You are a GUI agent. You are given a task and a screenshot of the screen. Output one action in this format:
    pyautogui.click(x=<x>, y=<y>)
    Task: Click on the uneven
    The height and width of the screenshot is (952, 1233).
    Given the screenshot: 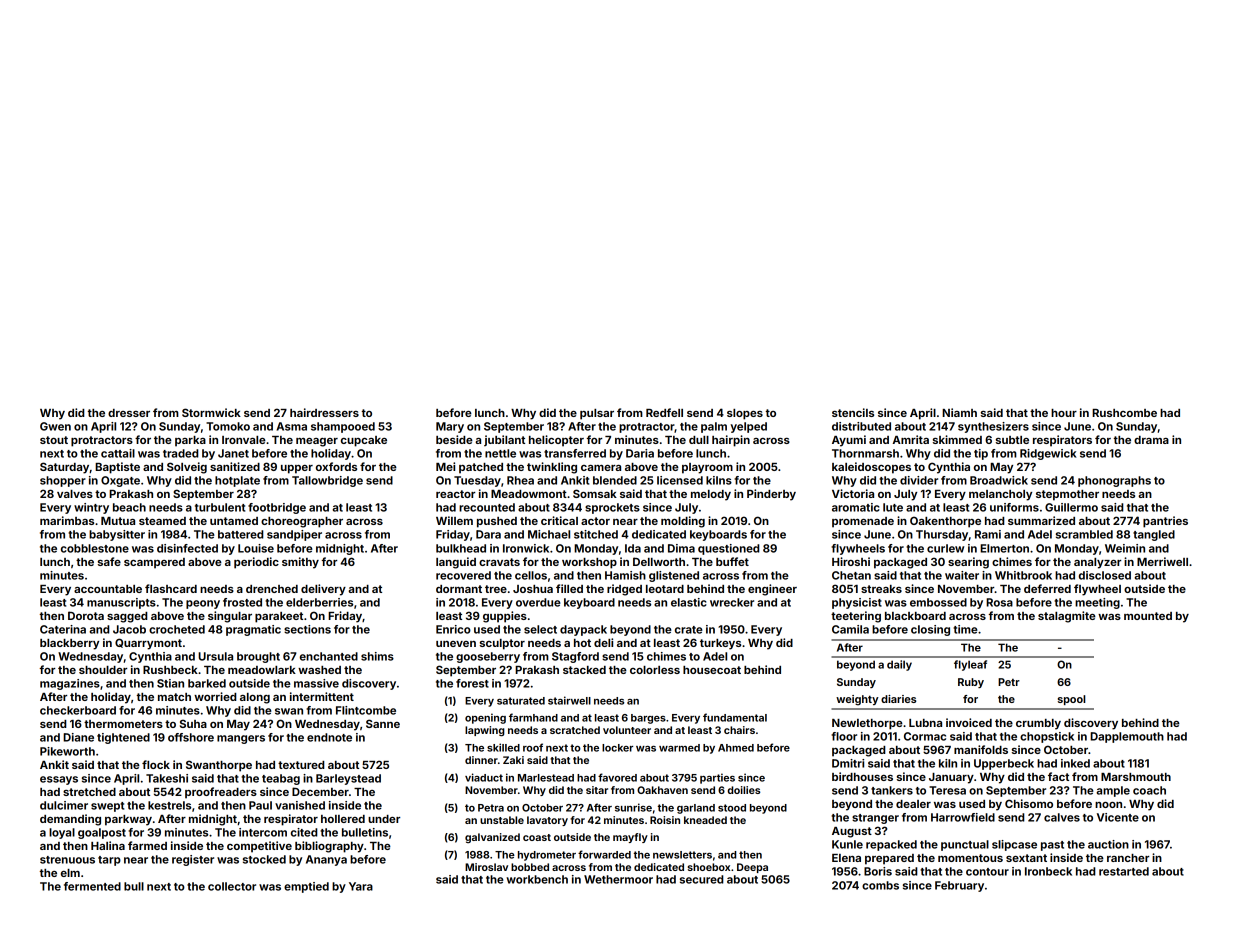 What is the action you would take?
    pyautogui.click(x=456, y=644)
